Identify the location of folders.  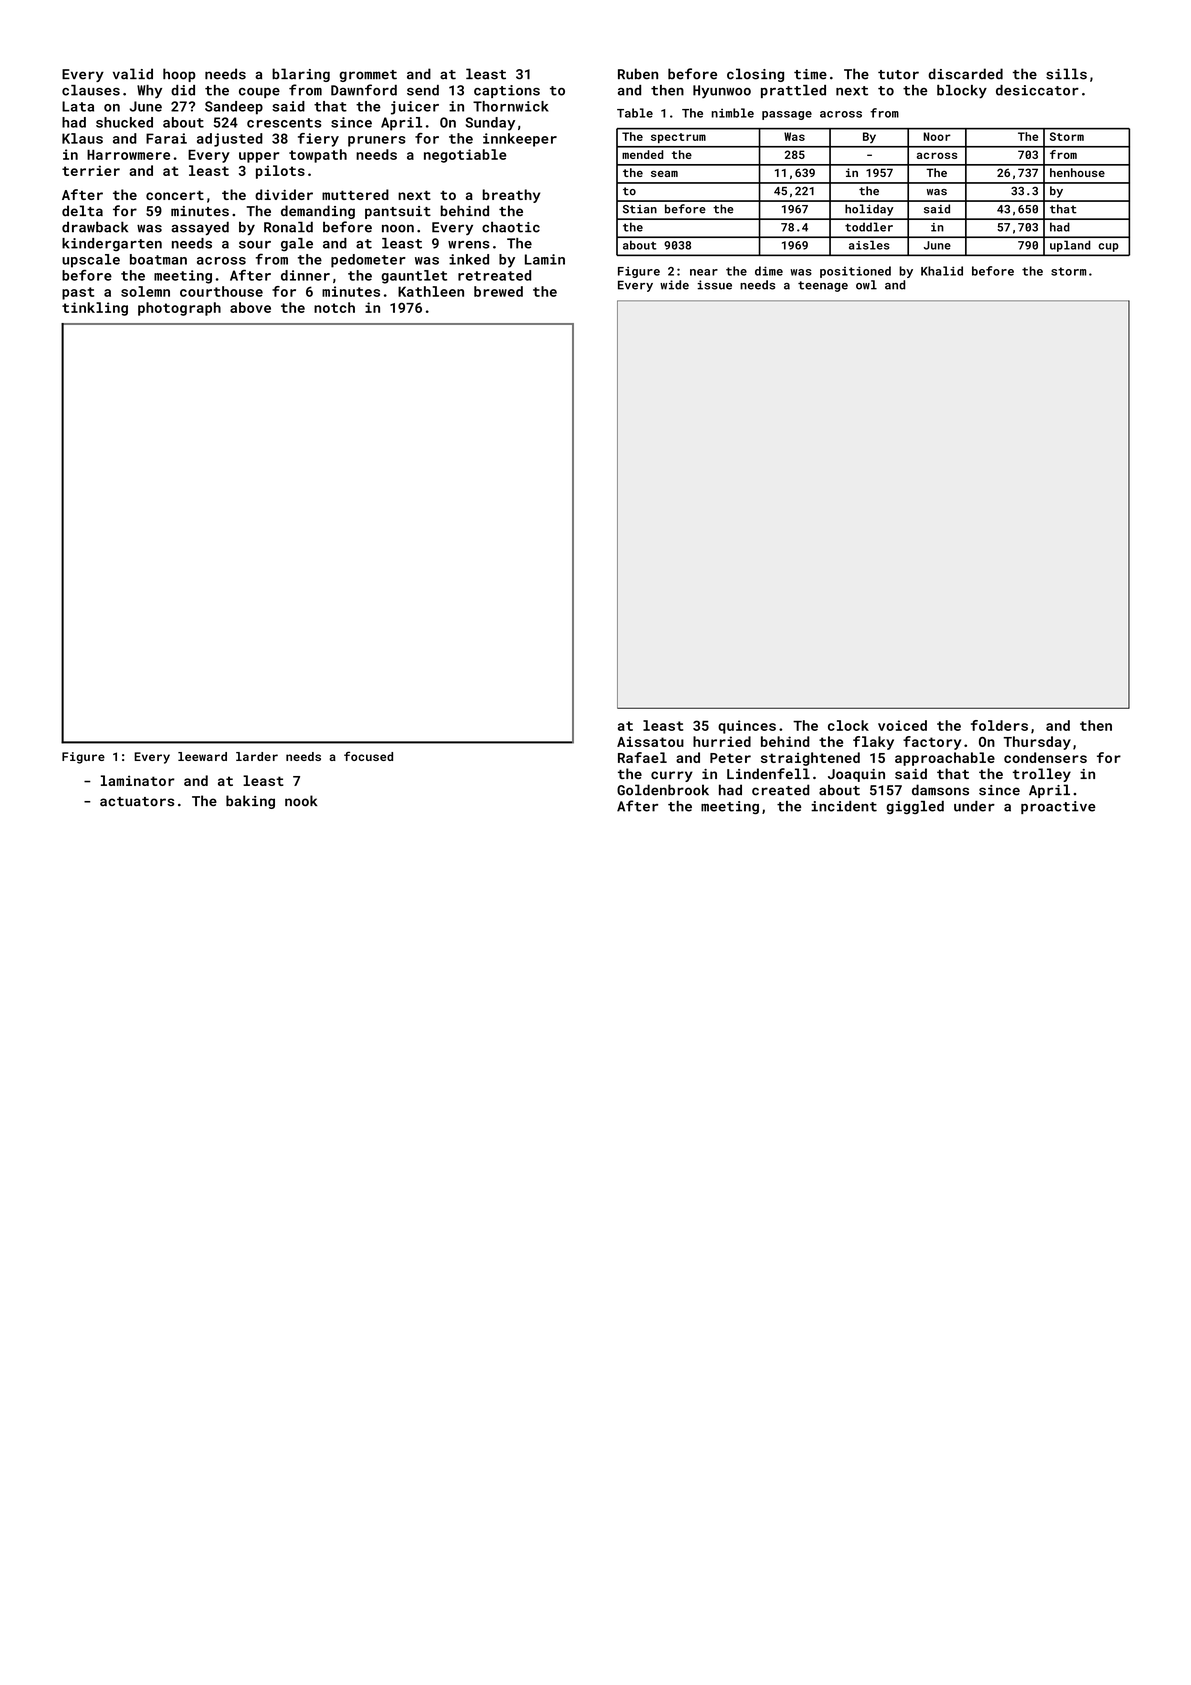
(999, 725).
